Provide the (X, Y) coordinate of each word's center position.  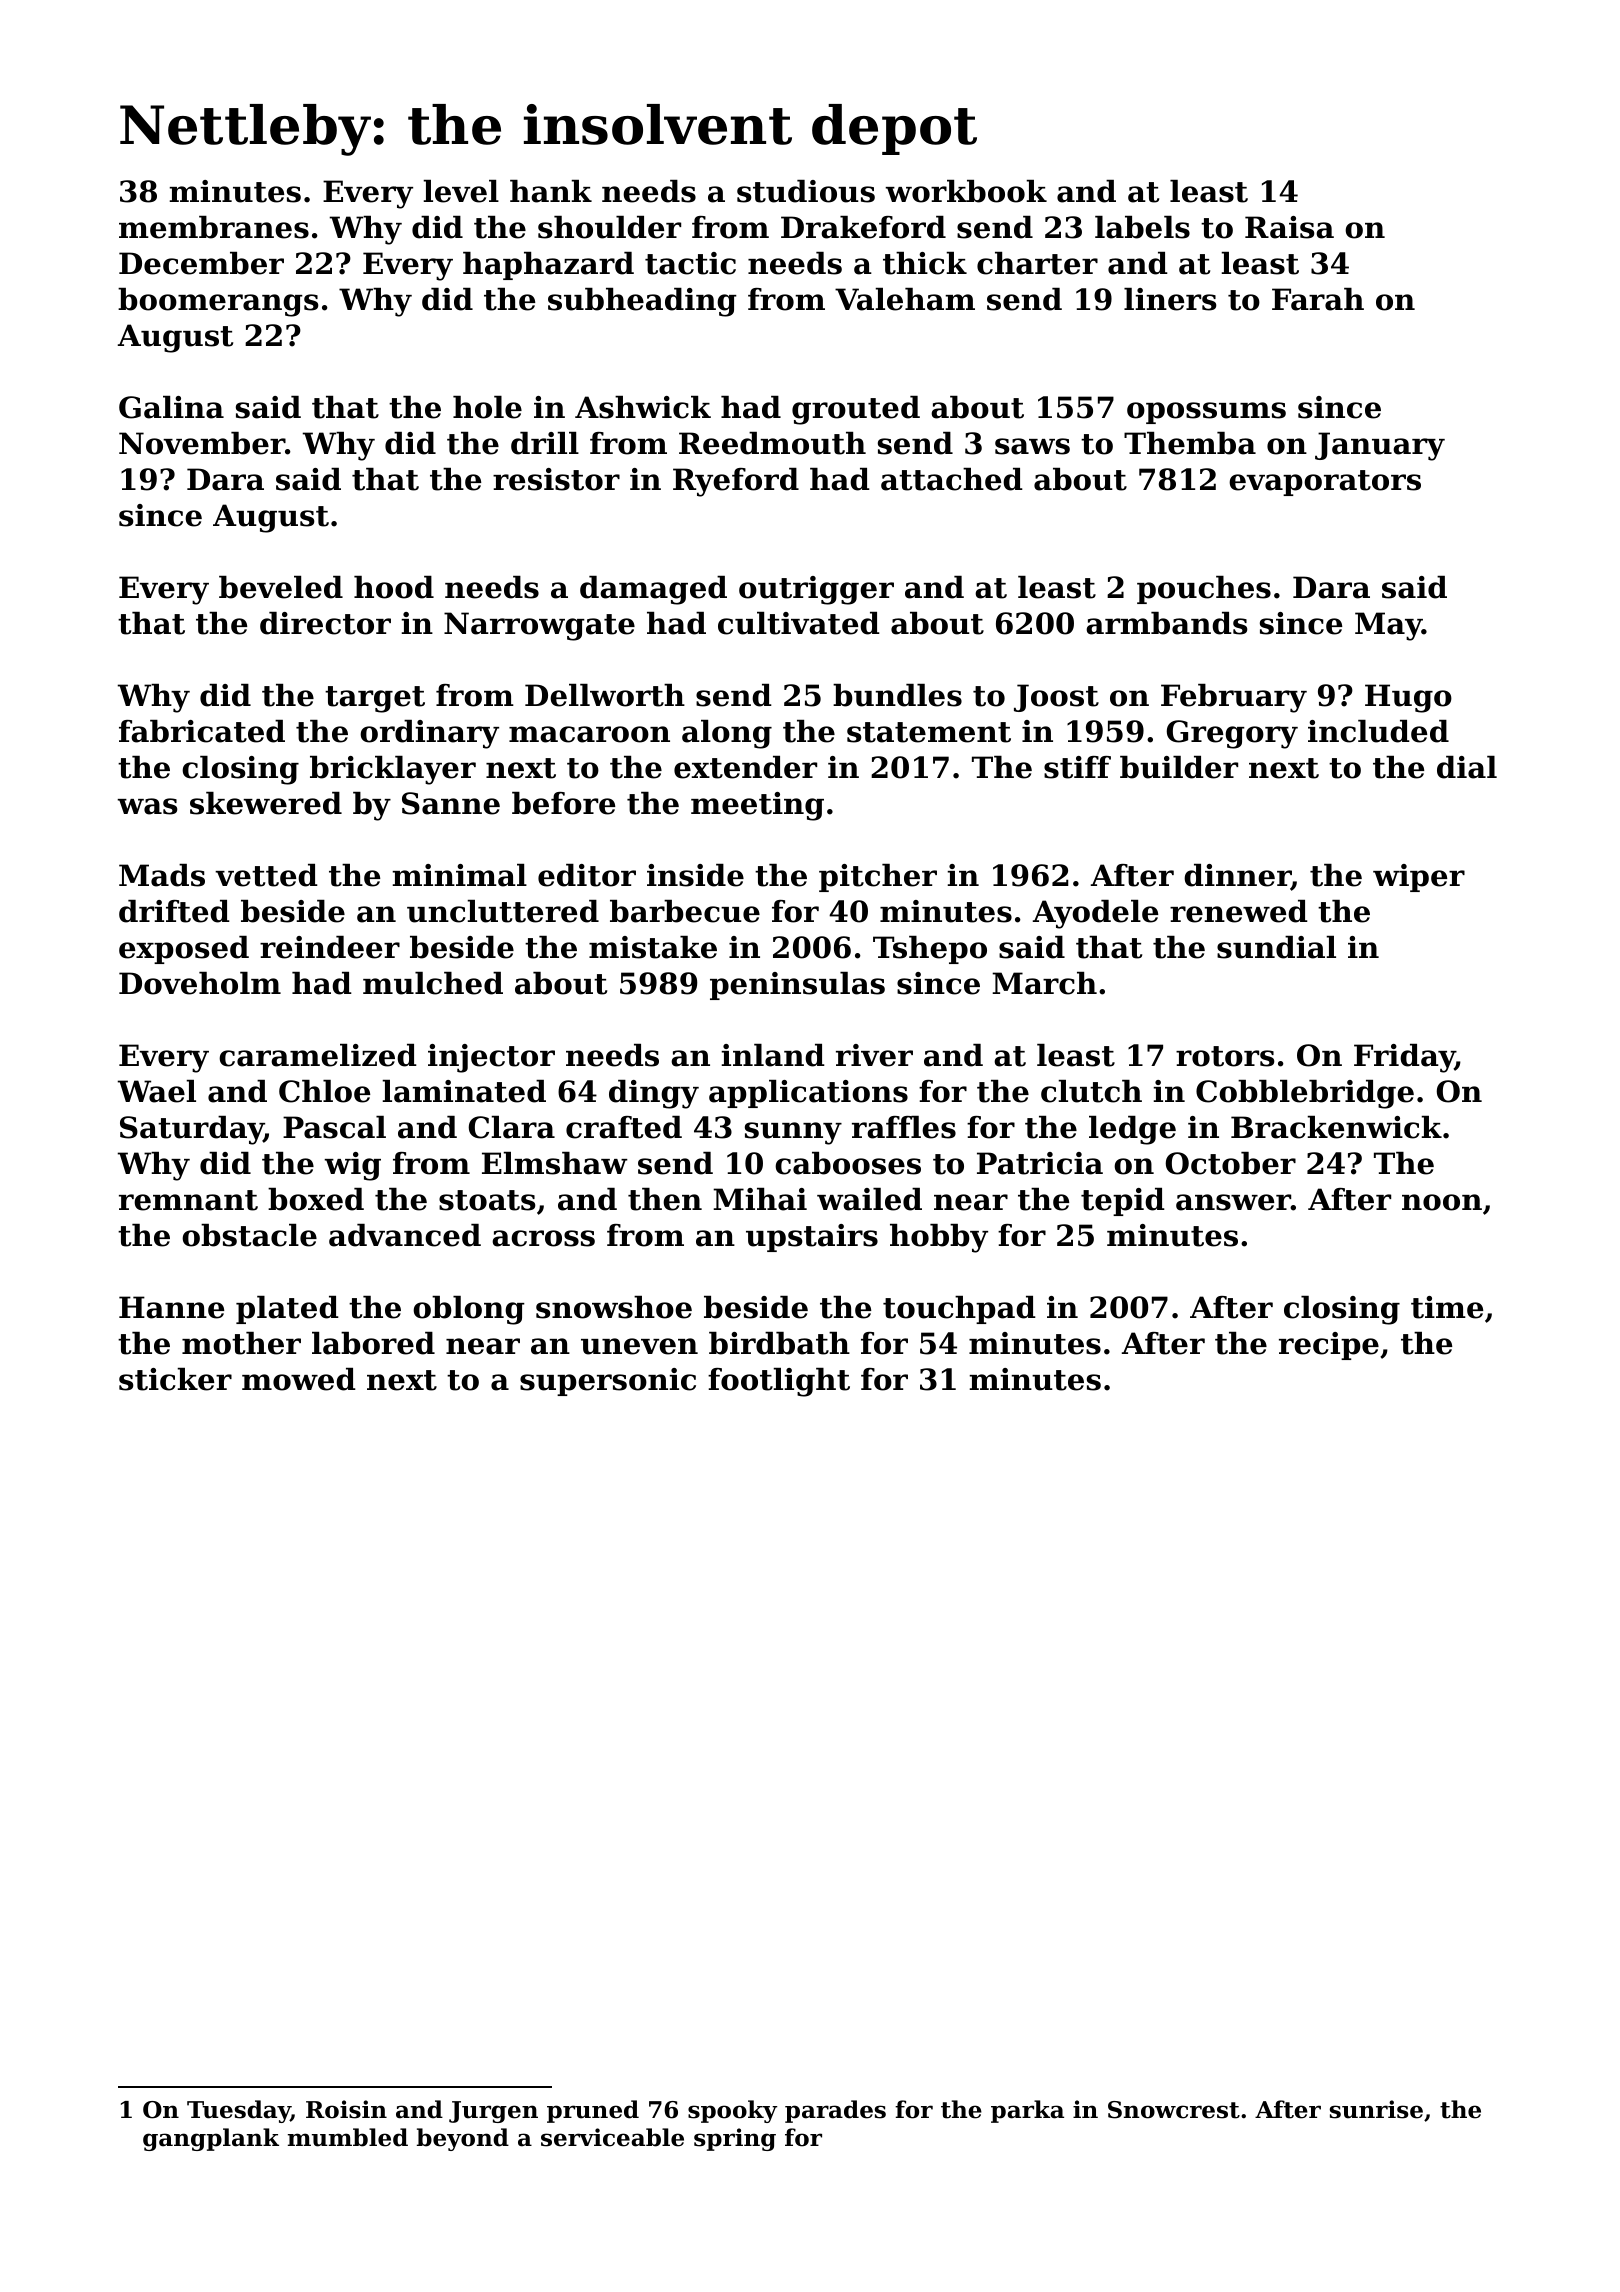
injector (491, 1058)
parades (835, 2111)
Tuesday (239, 2111)
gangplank (211, 2139)
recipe (1329, 1346)
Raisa (1289, 227)
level (461, 191)
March (1044, 983)
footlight (779, 1382)
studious (806, 191)
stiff (1077, 767)
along (727, 734)
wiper (1419, 878)
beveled (281, 587)
